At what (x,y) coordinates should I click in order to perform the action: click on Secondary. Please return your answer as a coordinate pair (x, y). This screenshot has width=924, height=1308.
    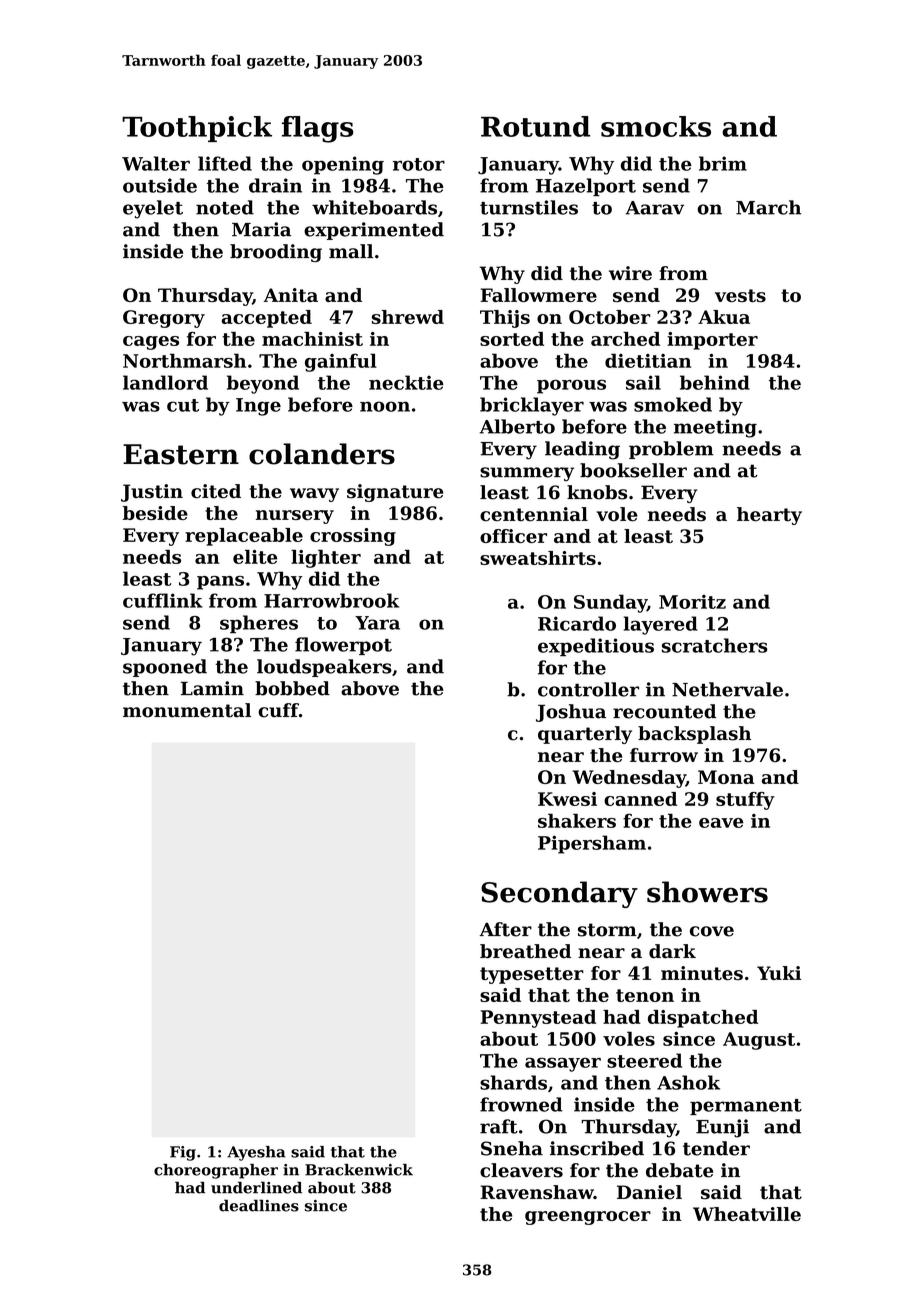
    Looking at the image, I should click on (559, 894).
